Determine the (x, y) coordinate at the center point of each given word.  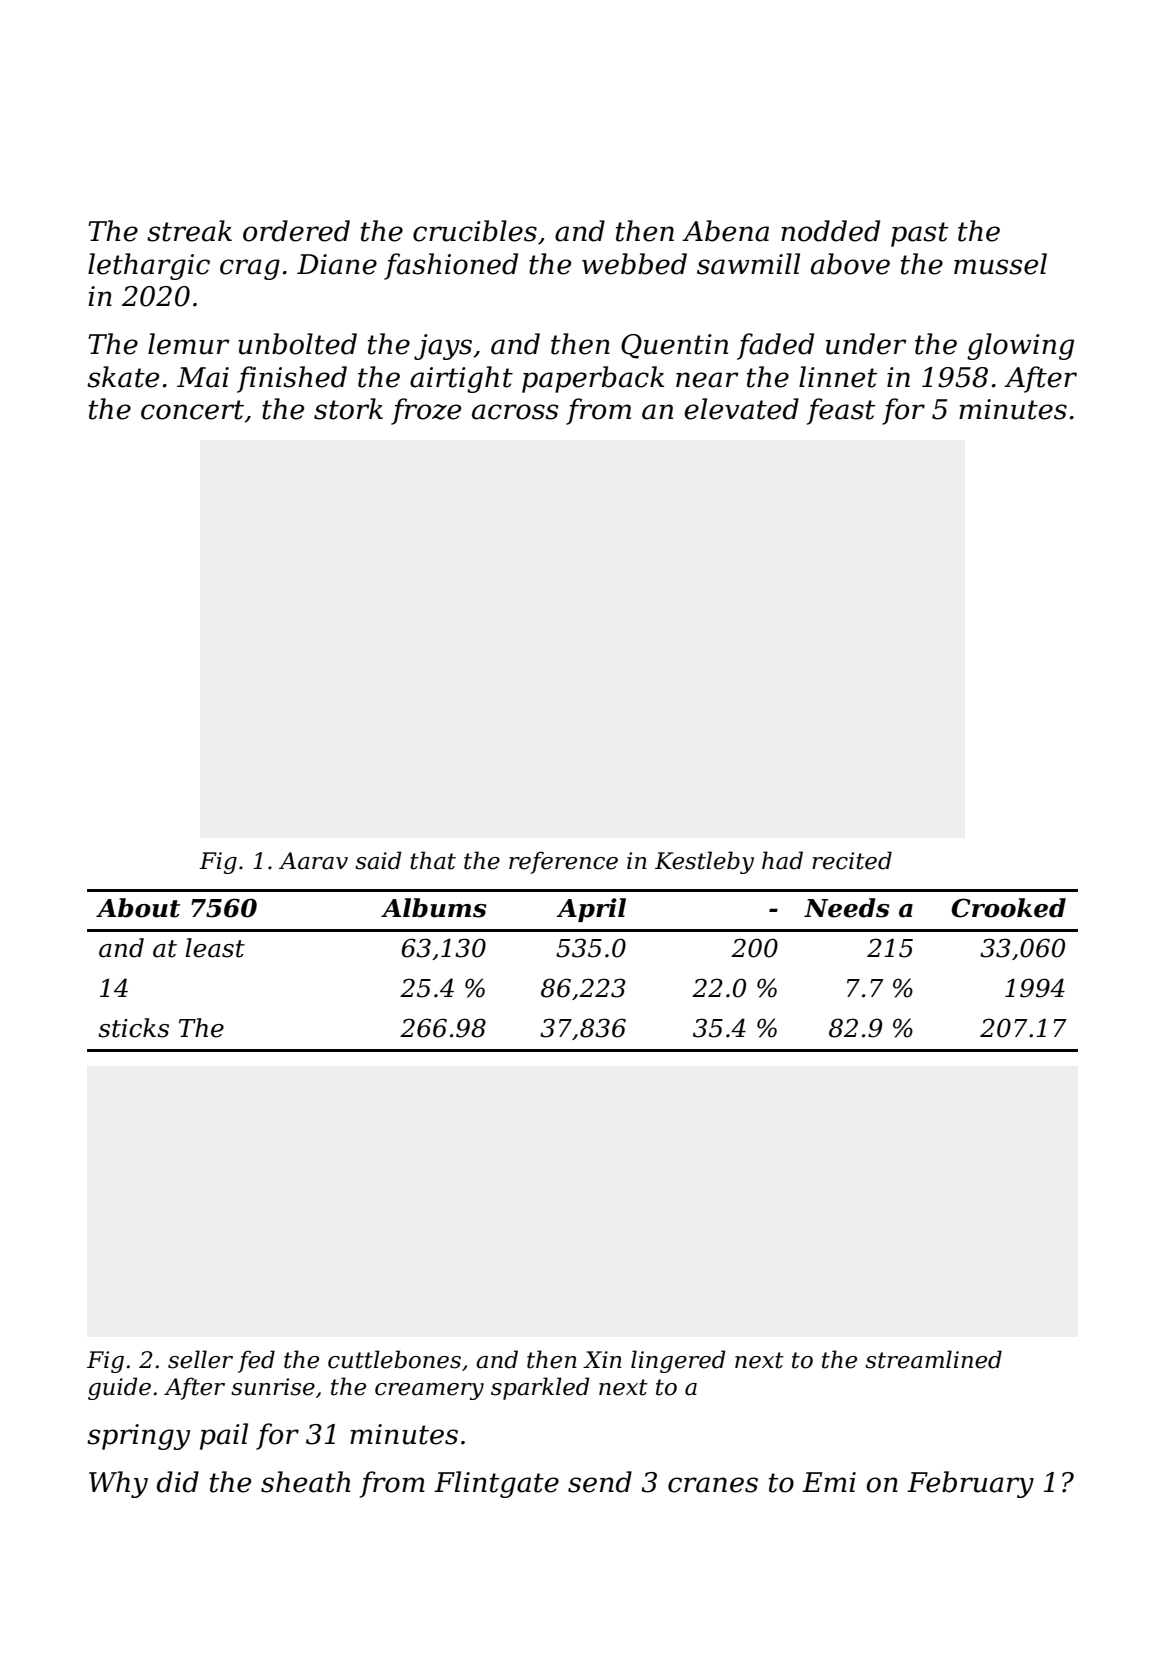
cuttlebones (394, 1359)
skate (123, 377)
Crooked (1008, 908)
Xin (602, 1359)
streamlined (933, 1359)
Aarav (313, 861)
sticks (133, 1028)
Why (118, 1484)
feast (841, 411)
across (515, 412)
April (591, 910)
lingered (678, 1361)
